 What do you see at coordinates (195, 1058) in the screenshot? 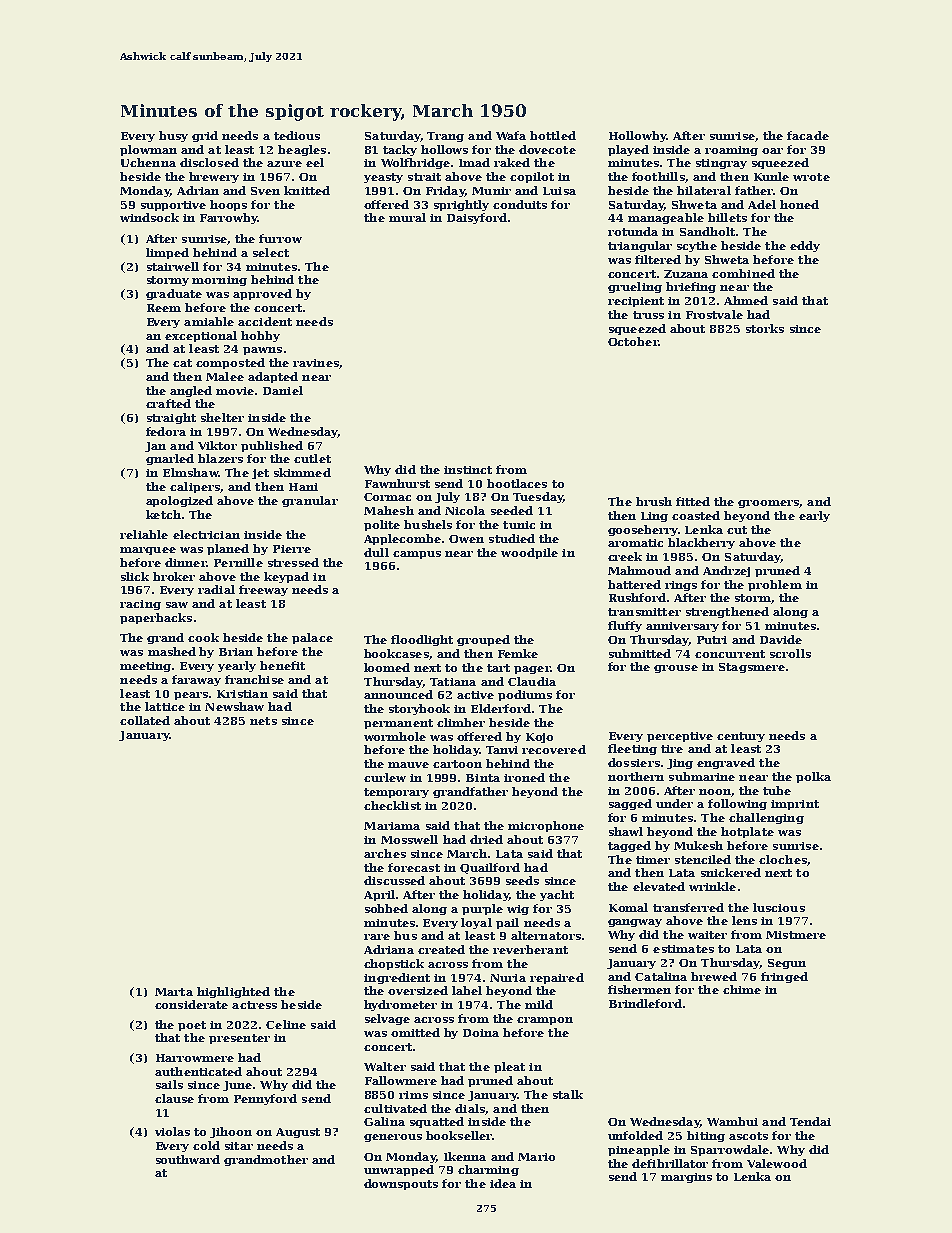
I see `Harrowmere` at bounding box center [195, 1058].
